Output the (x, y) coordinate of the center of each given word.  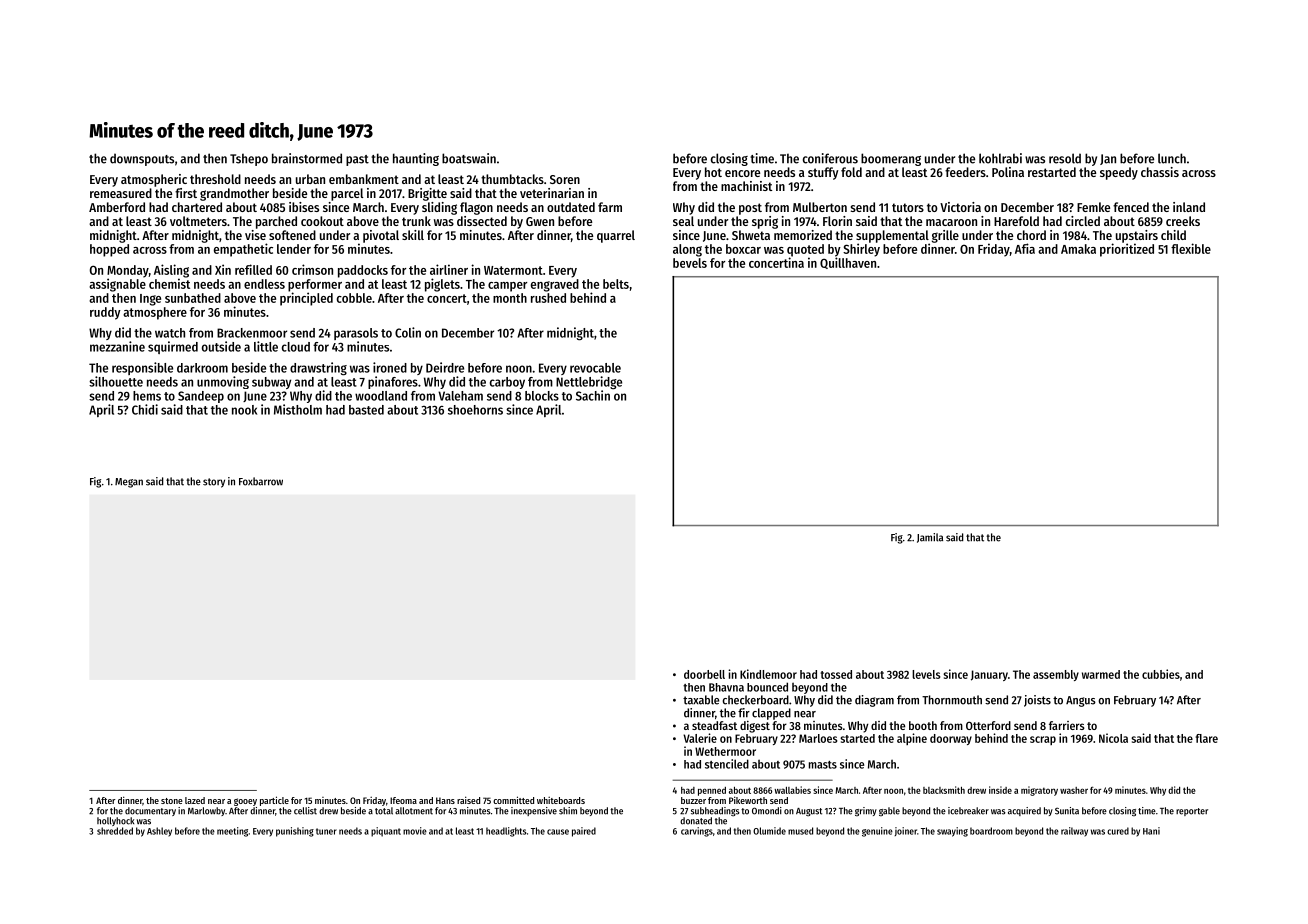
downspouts (142, 159)
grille (945, 236)
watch (170, 333)
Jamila (930, 538)
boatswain (469, 158)
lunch (1172, 158)
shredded (115, 831)
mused (800, 831)
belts (616, 284)
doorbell (704, 674)
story (214, 483)
